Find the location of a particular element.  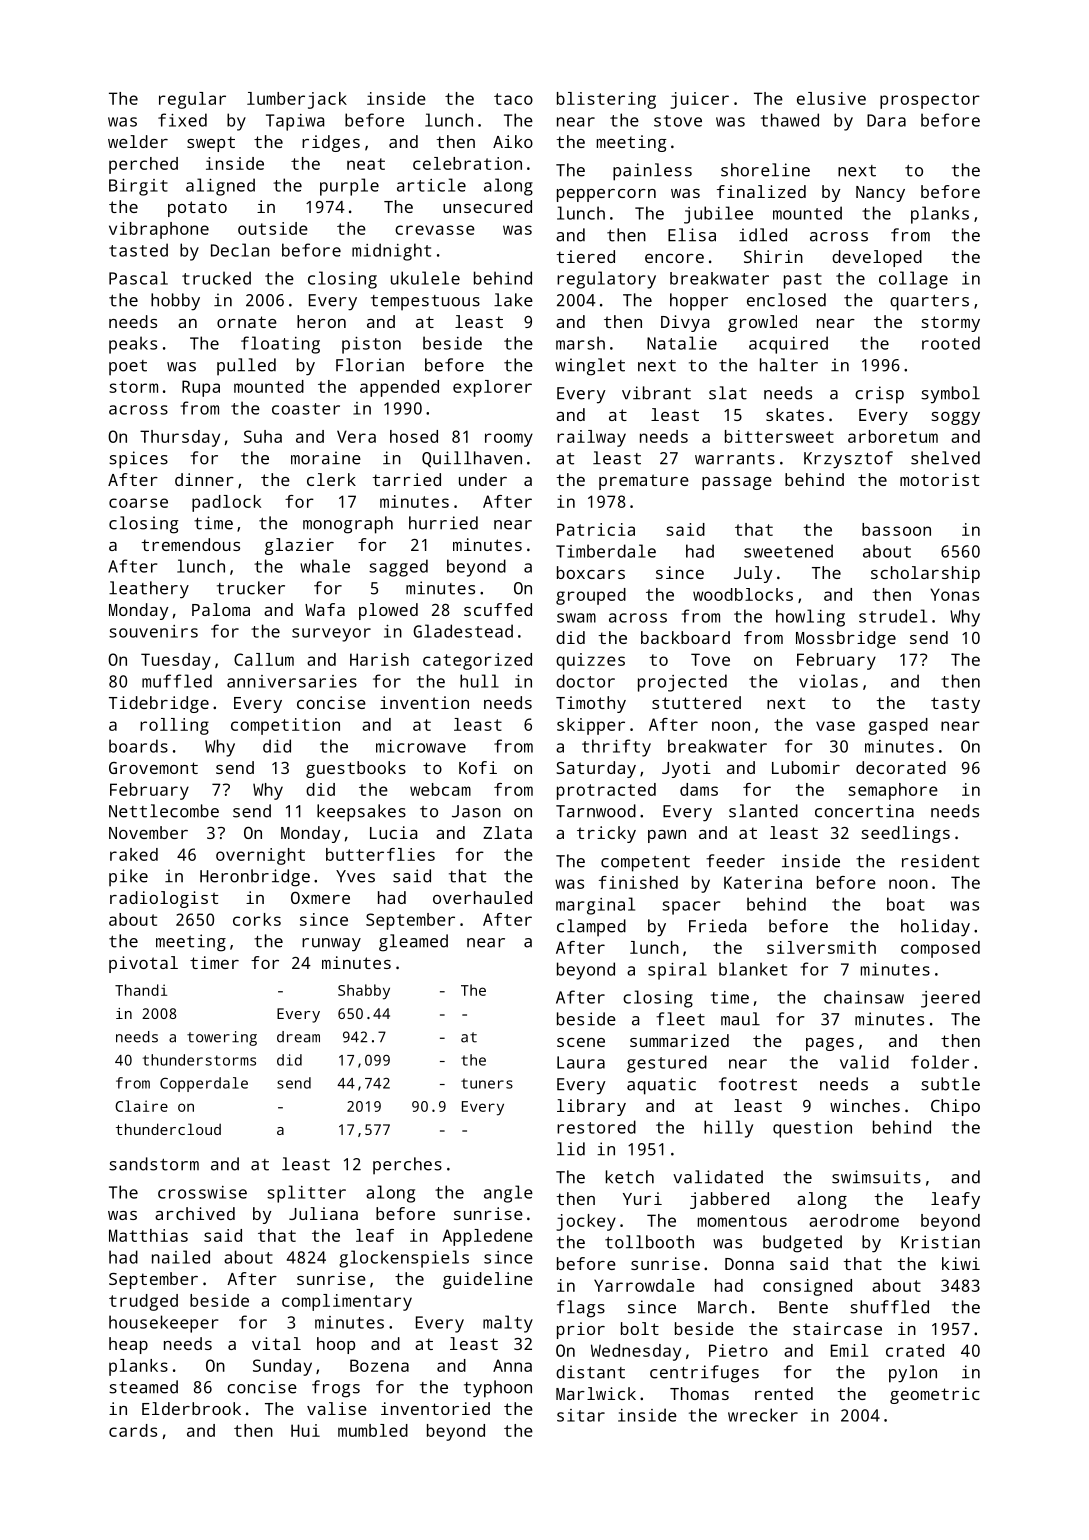

juicer is located at coordinates (699, 100).
